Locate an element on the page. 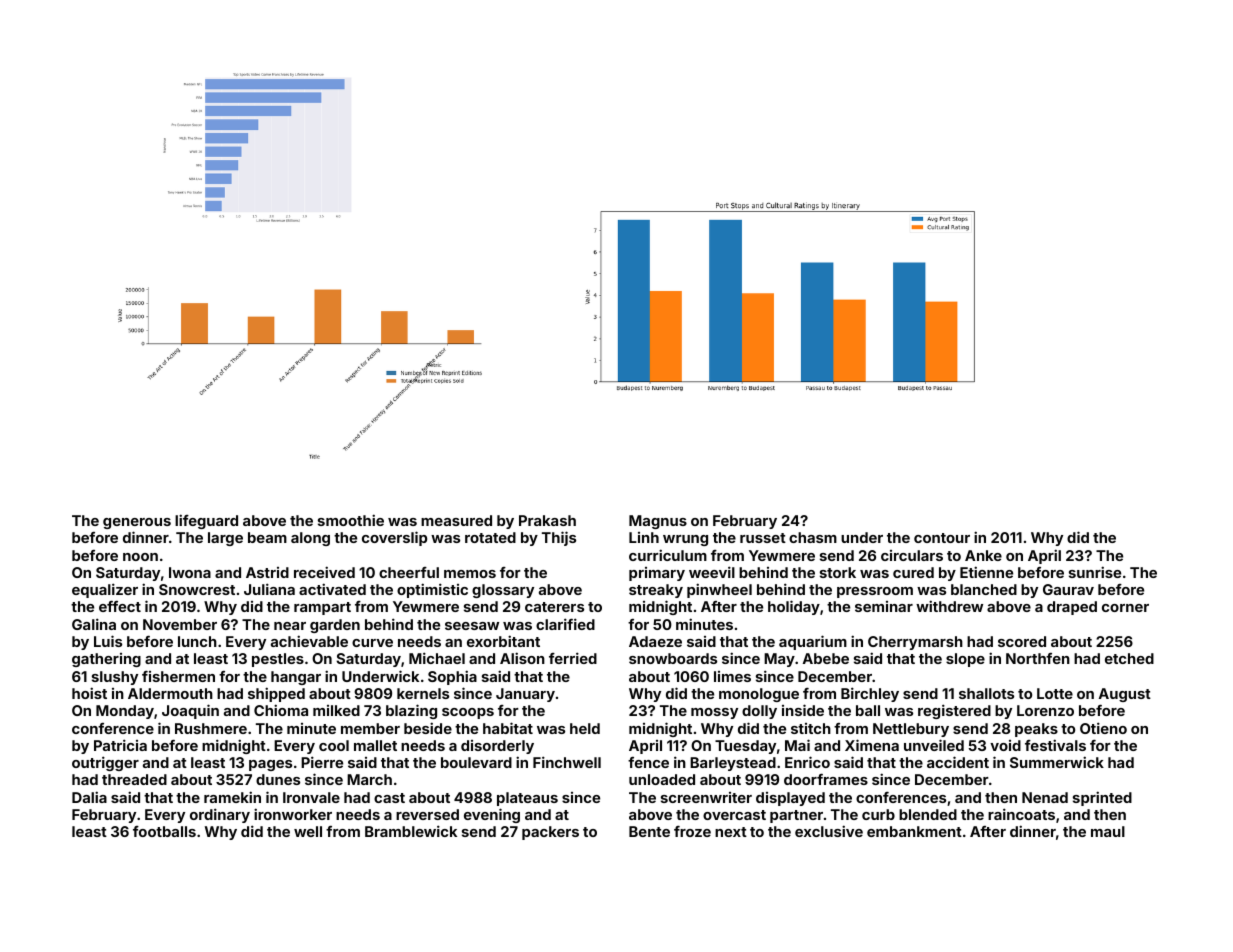 The width and height of the image is (1233, 952). equalizer is located at coordinates (105, 590).
